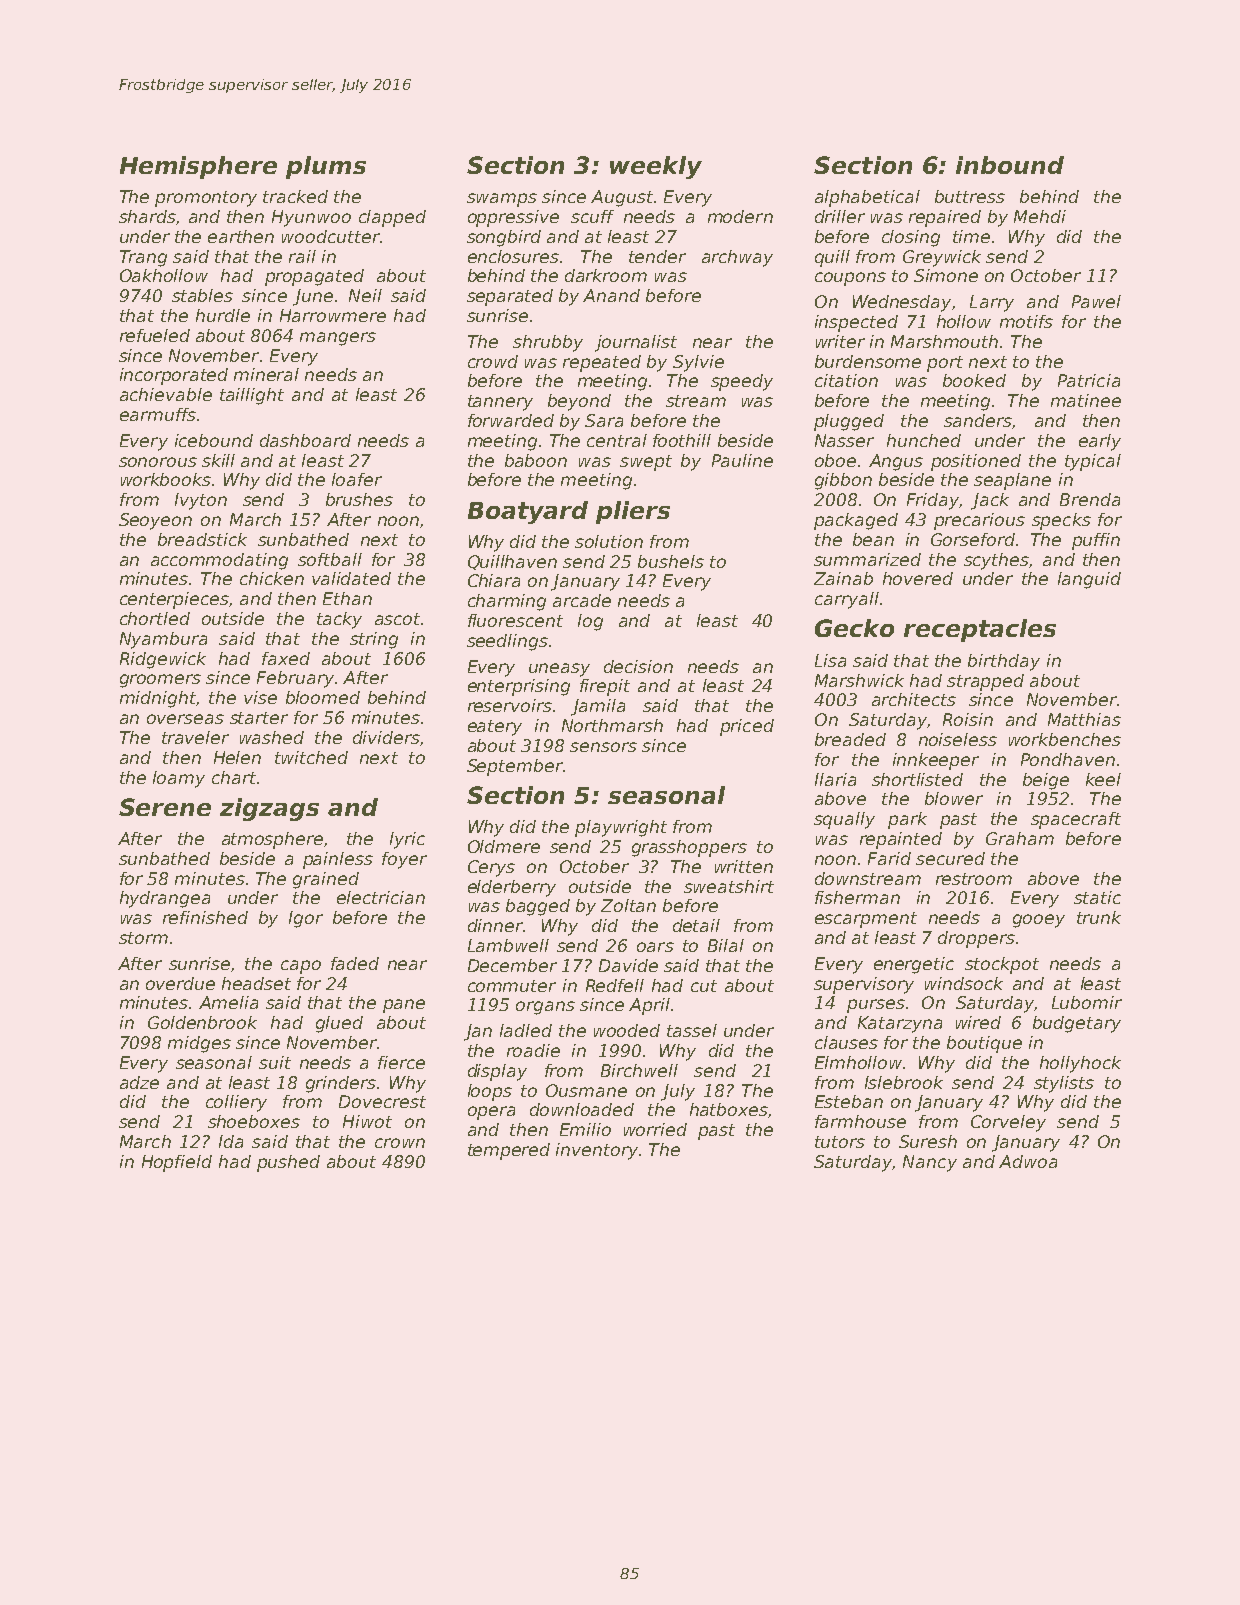  Describe the element at coordinates (512, 986) in the screenshot. I see `commuter` at that location.
